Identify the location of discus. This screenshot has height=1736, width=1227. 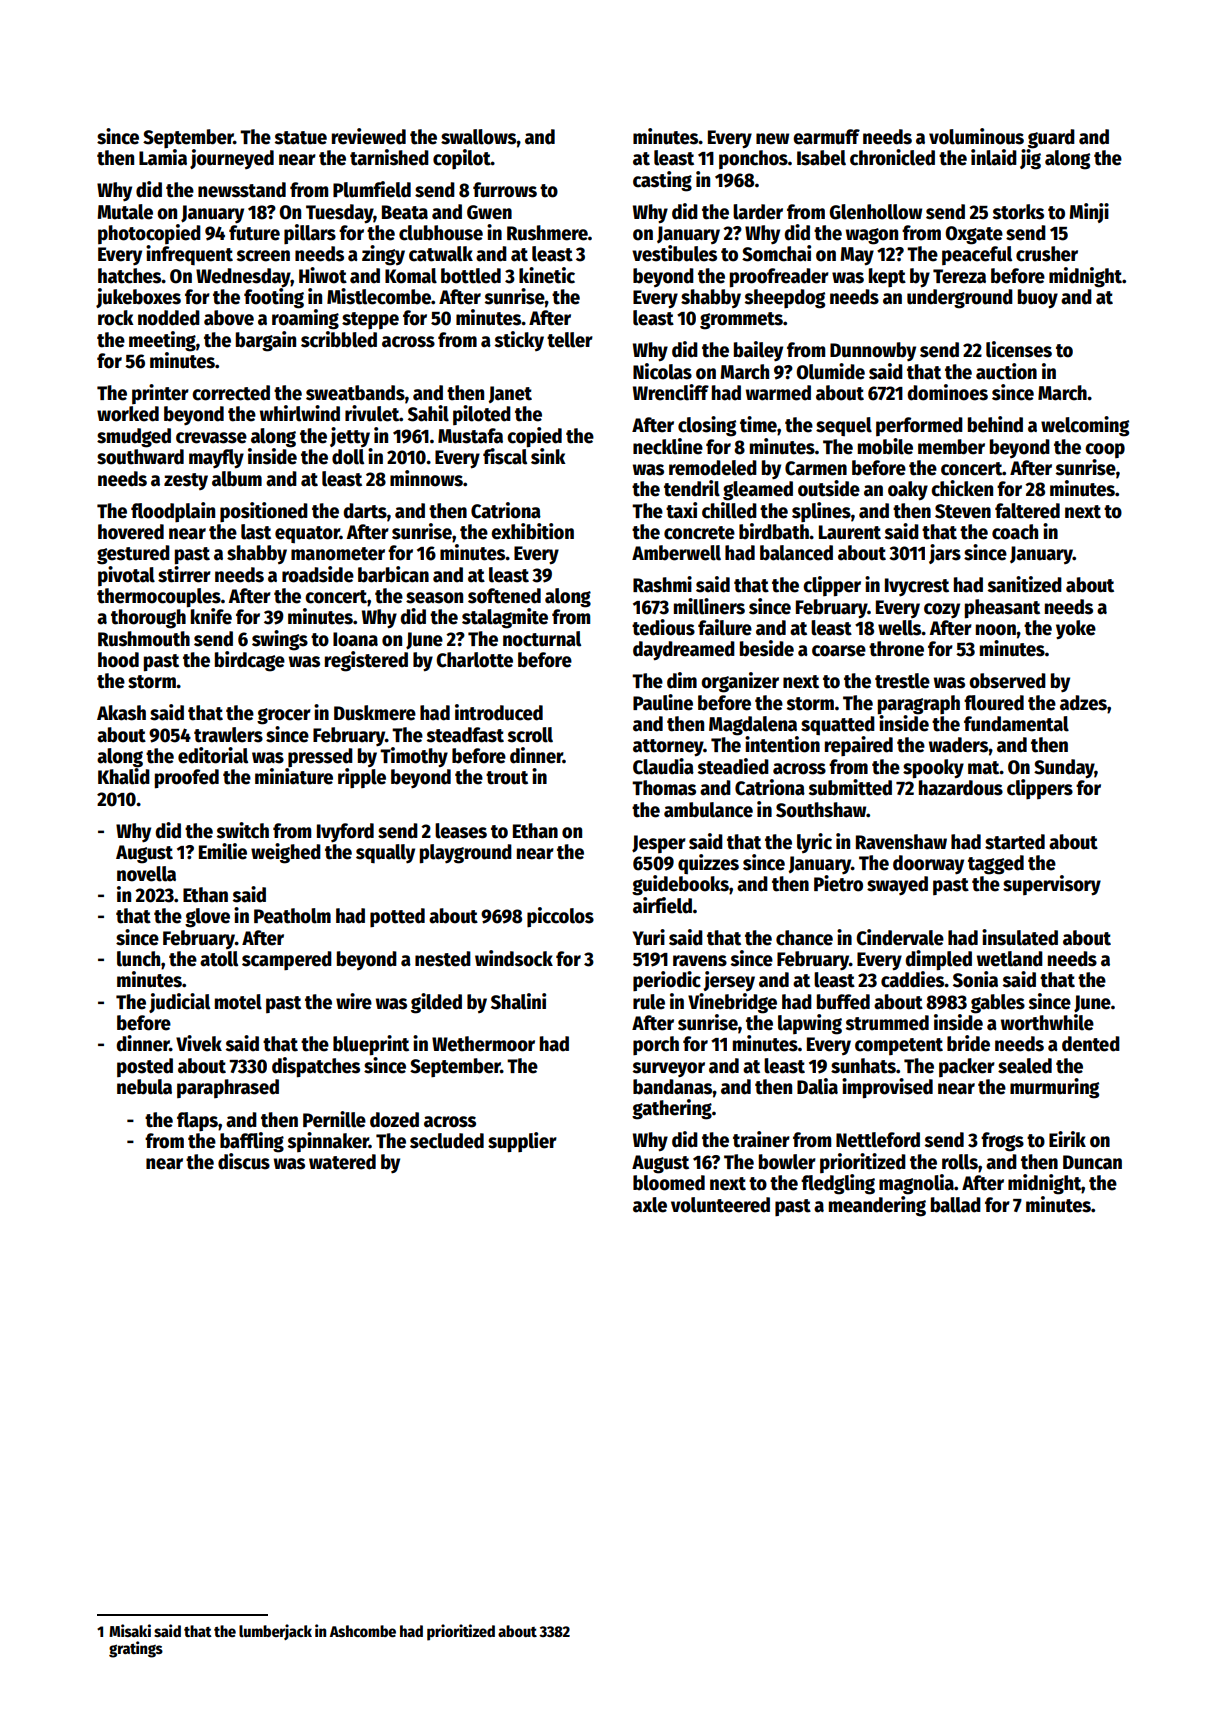
(244, 1161).
